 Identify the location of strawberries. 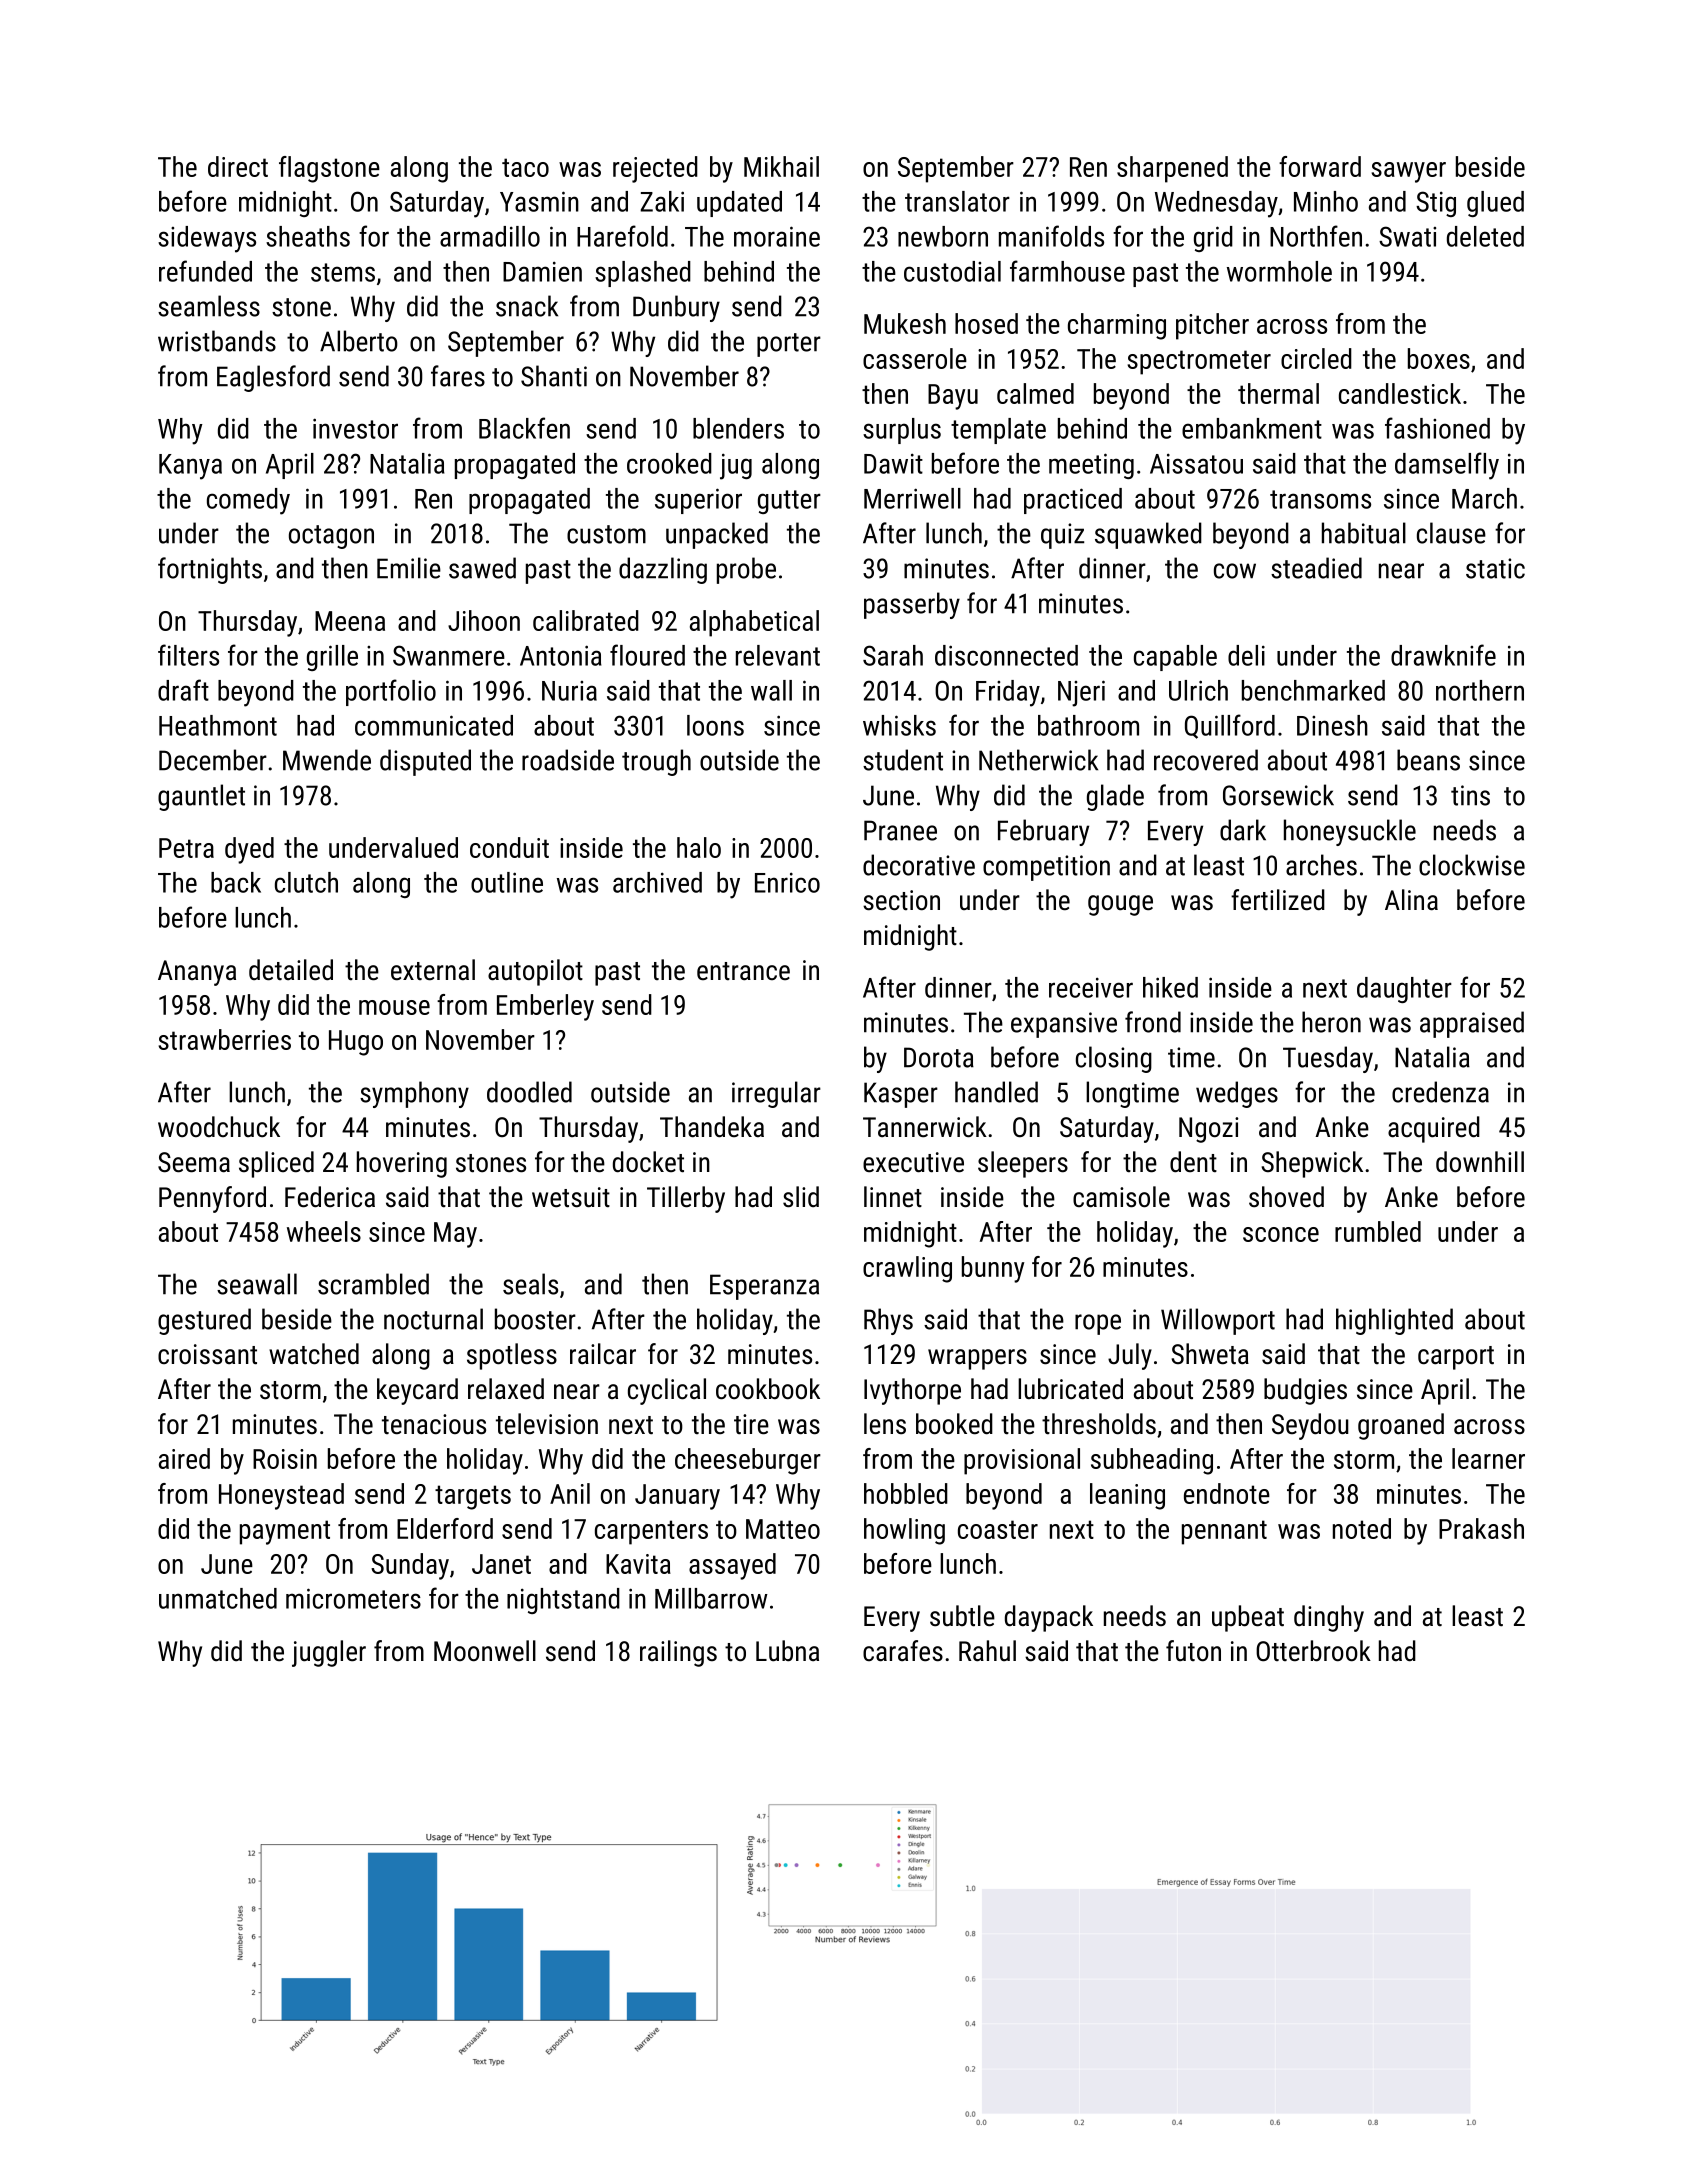
(224, 1039).
